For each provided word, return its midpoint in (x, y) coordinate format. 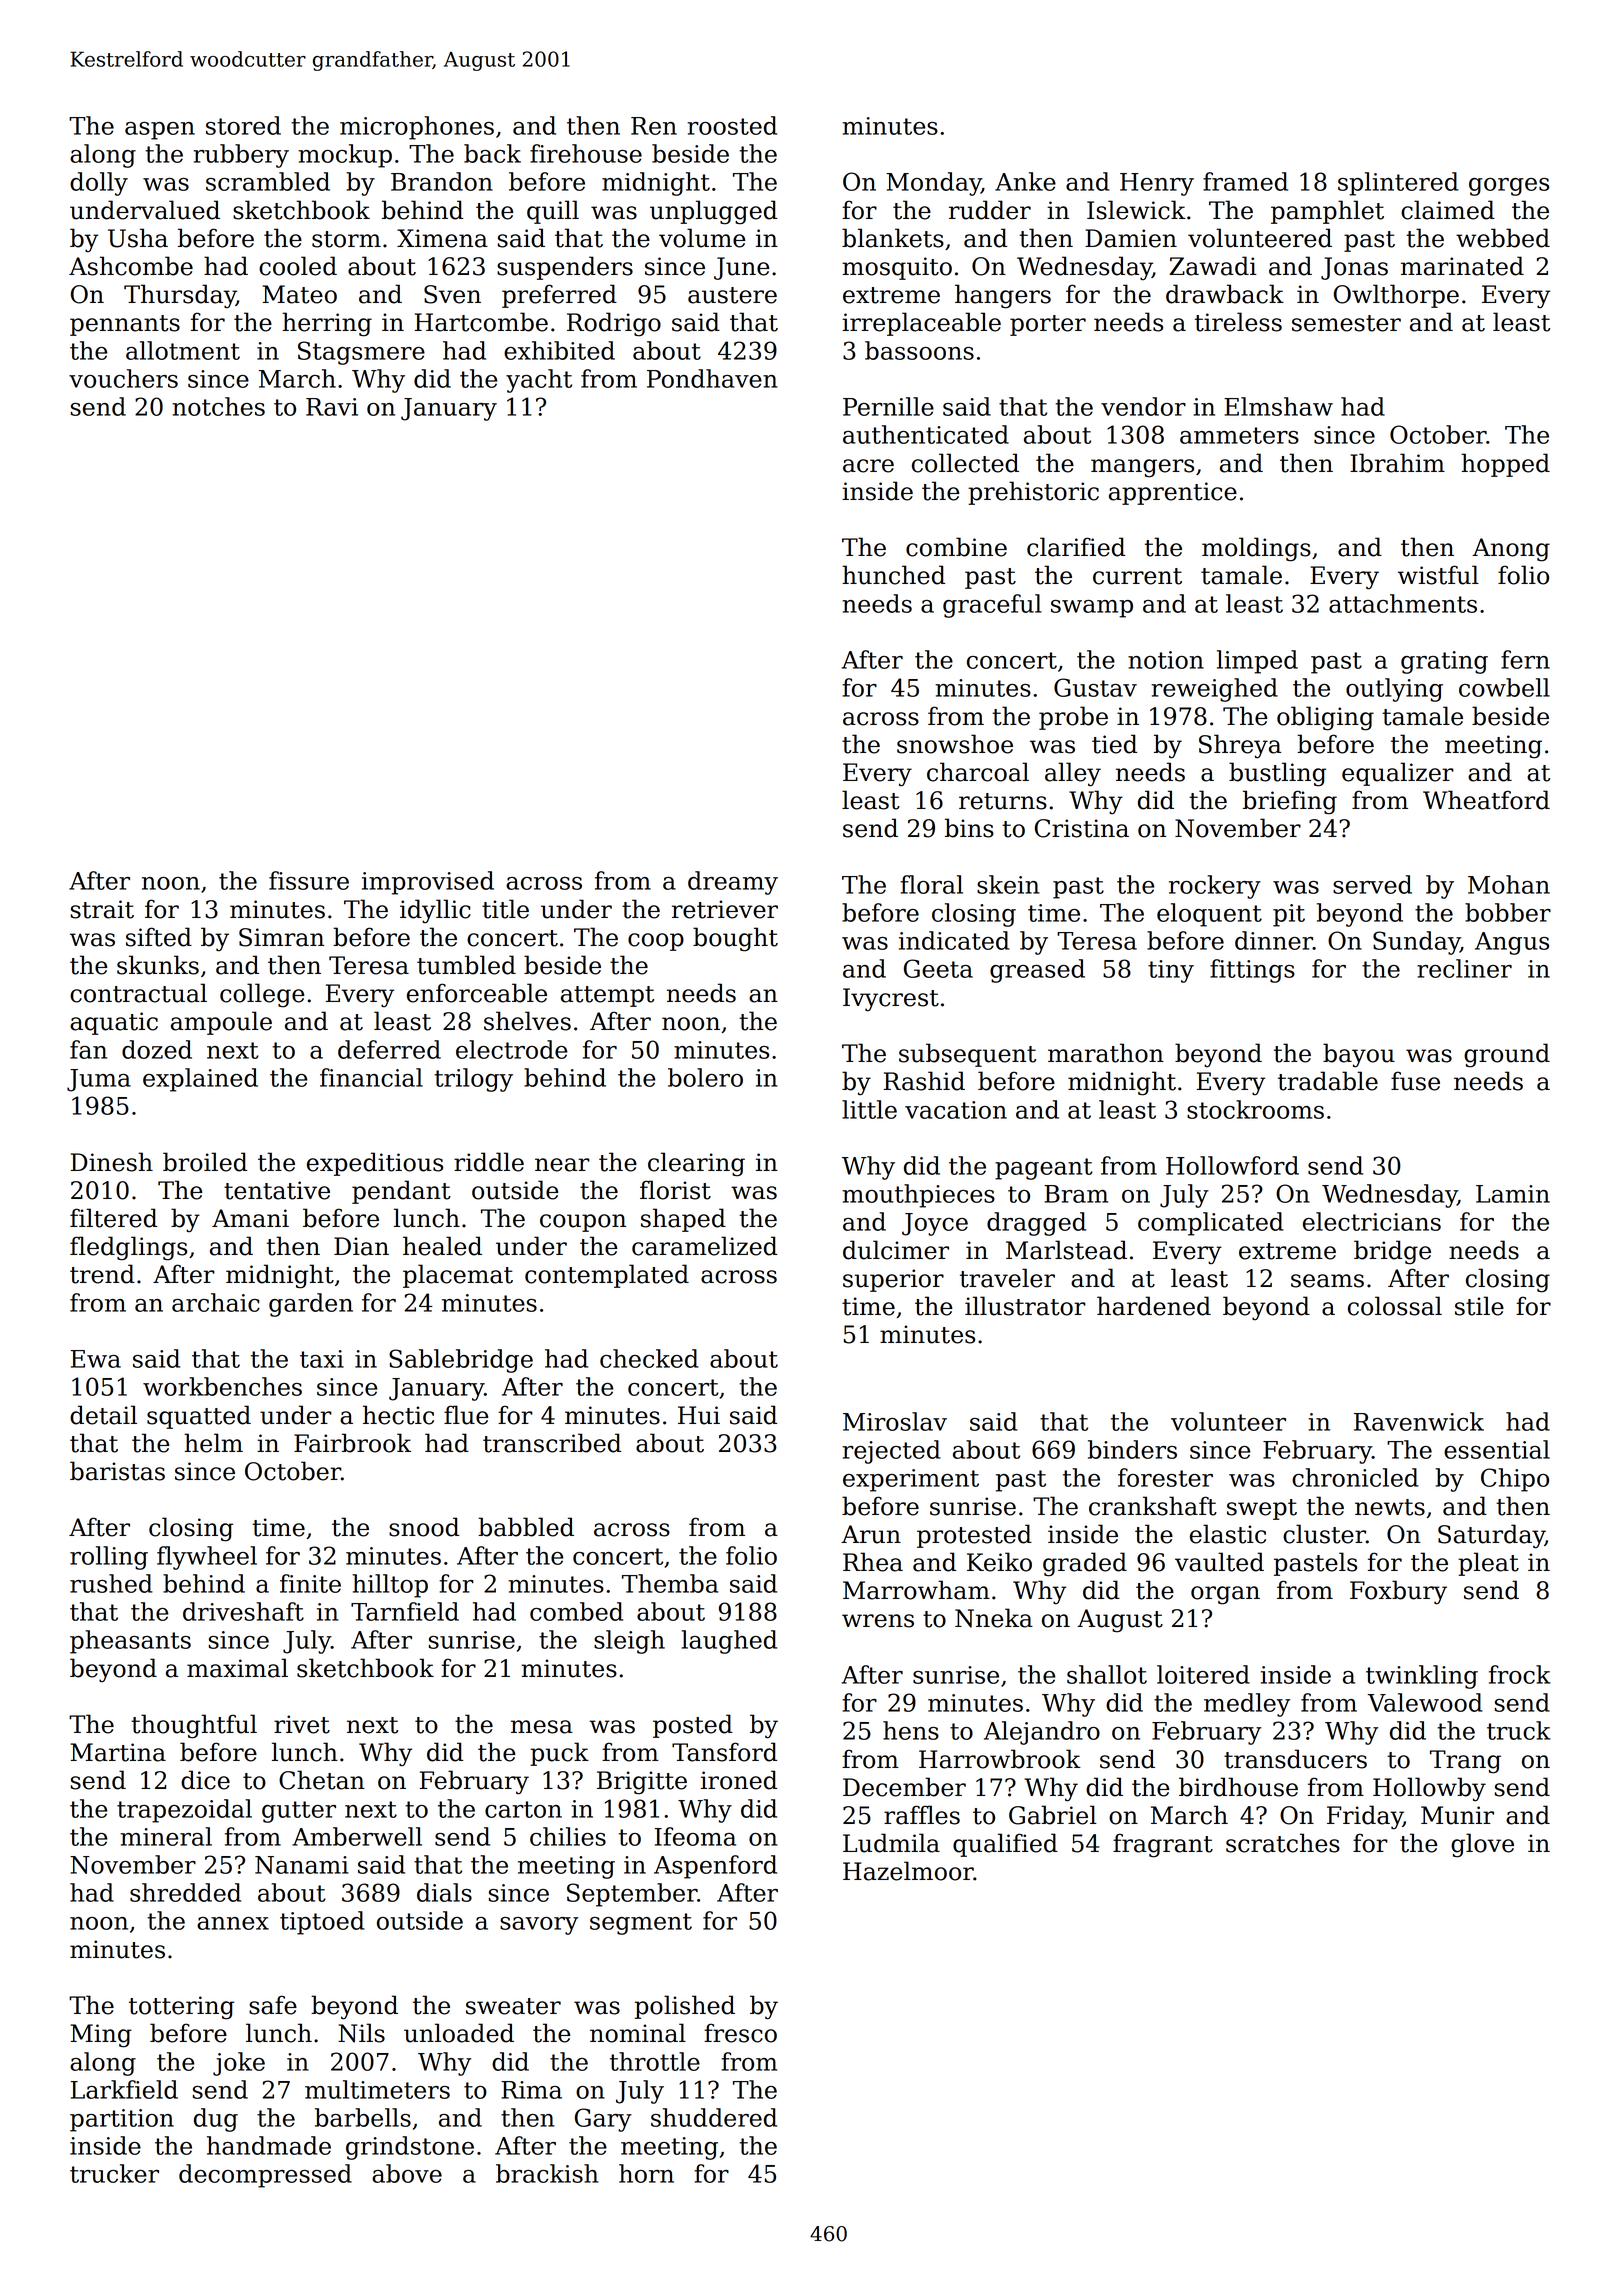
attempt (607, 996)
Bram (1076, 1194)
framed (1245, 181)
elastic (1228, 1534)
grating (1444, 662)
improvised (428, 883)
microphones (417, 128)
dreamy (733, 883)
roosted (732, 125)
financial (371, 1077)
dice (205, 1780)
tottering (181, 2008)
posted (693, 1726)
